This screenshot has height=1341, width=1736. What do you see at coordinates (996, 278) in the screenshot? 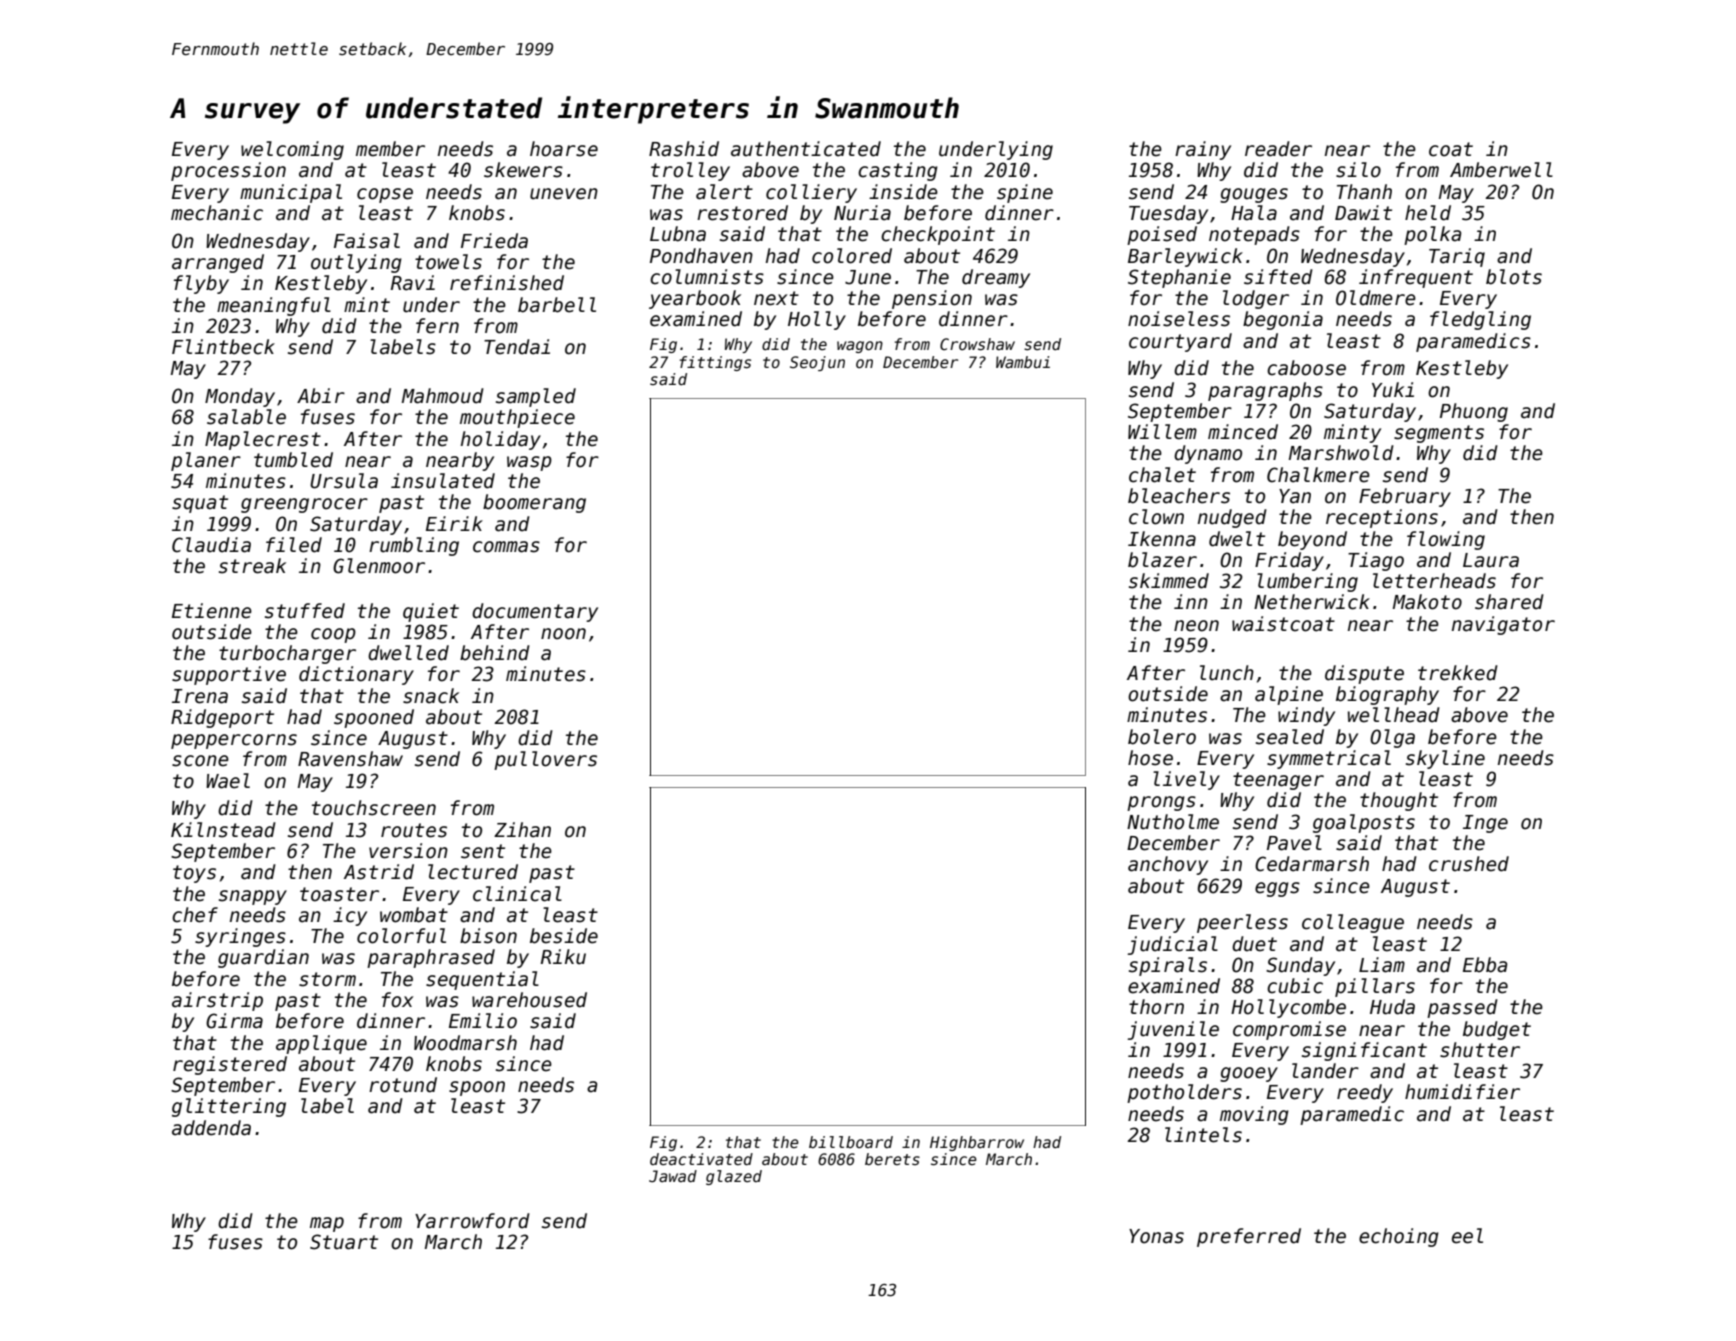
I see `dreamy` at bounding box center [996, 278].
